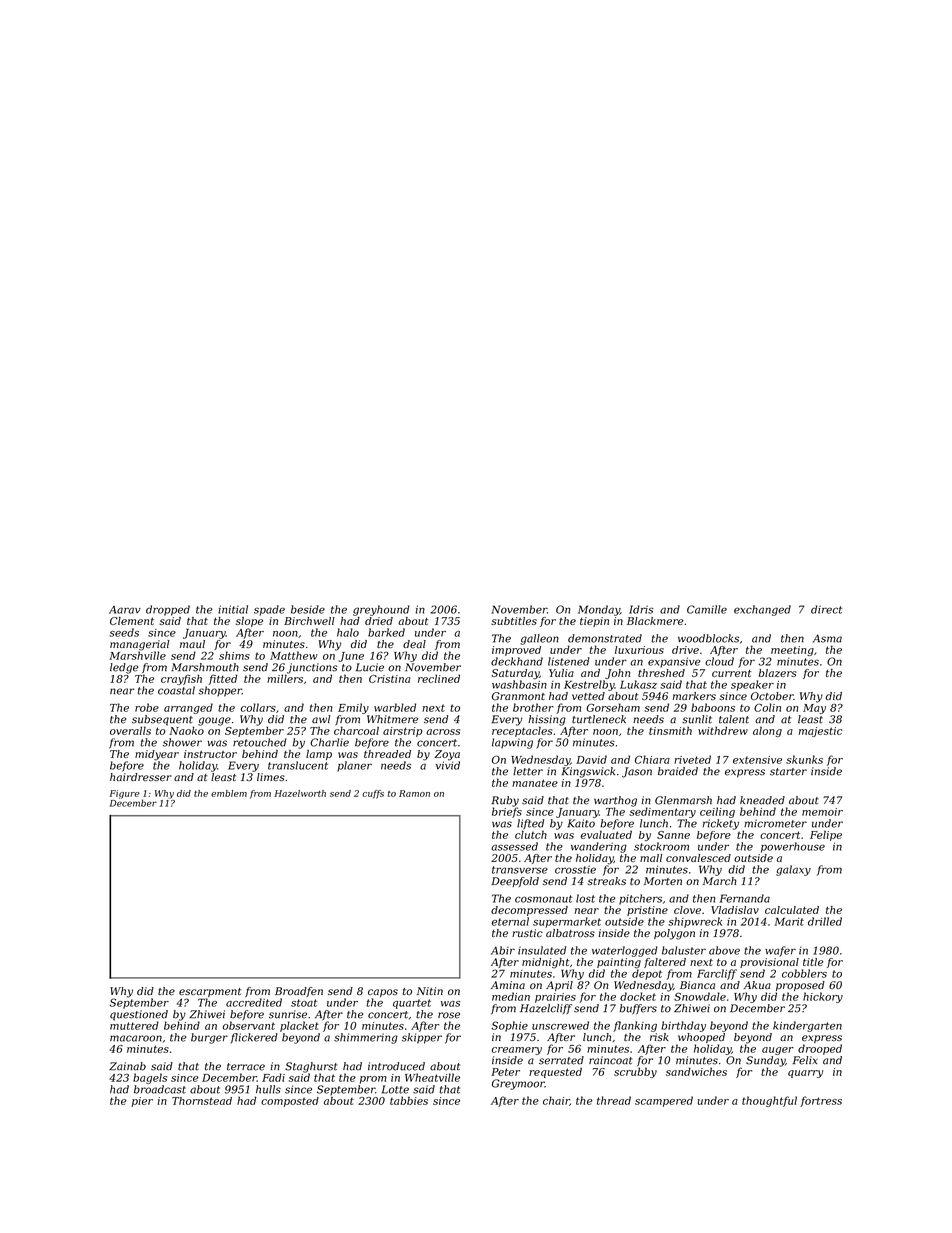 This document has height=1233, width=952. I want to click on translucent, so click(298, 765).
